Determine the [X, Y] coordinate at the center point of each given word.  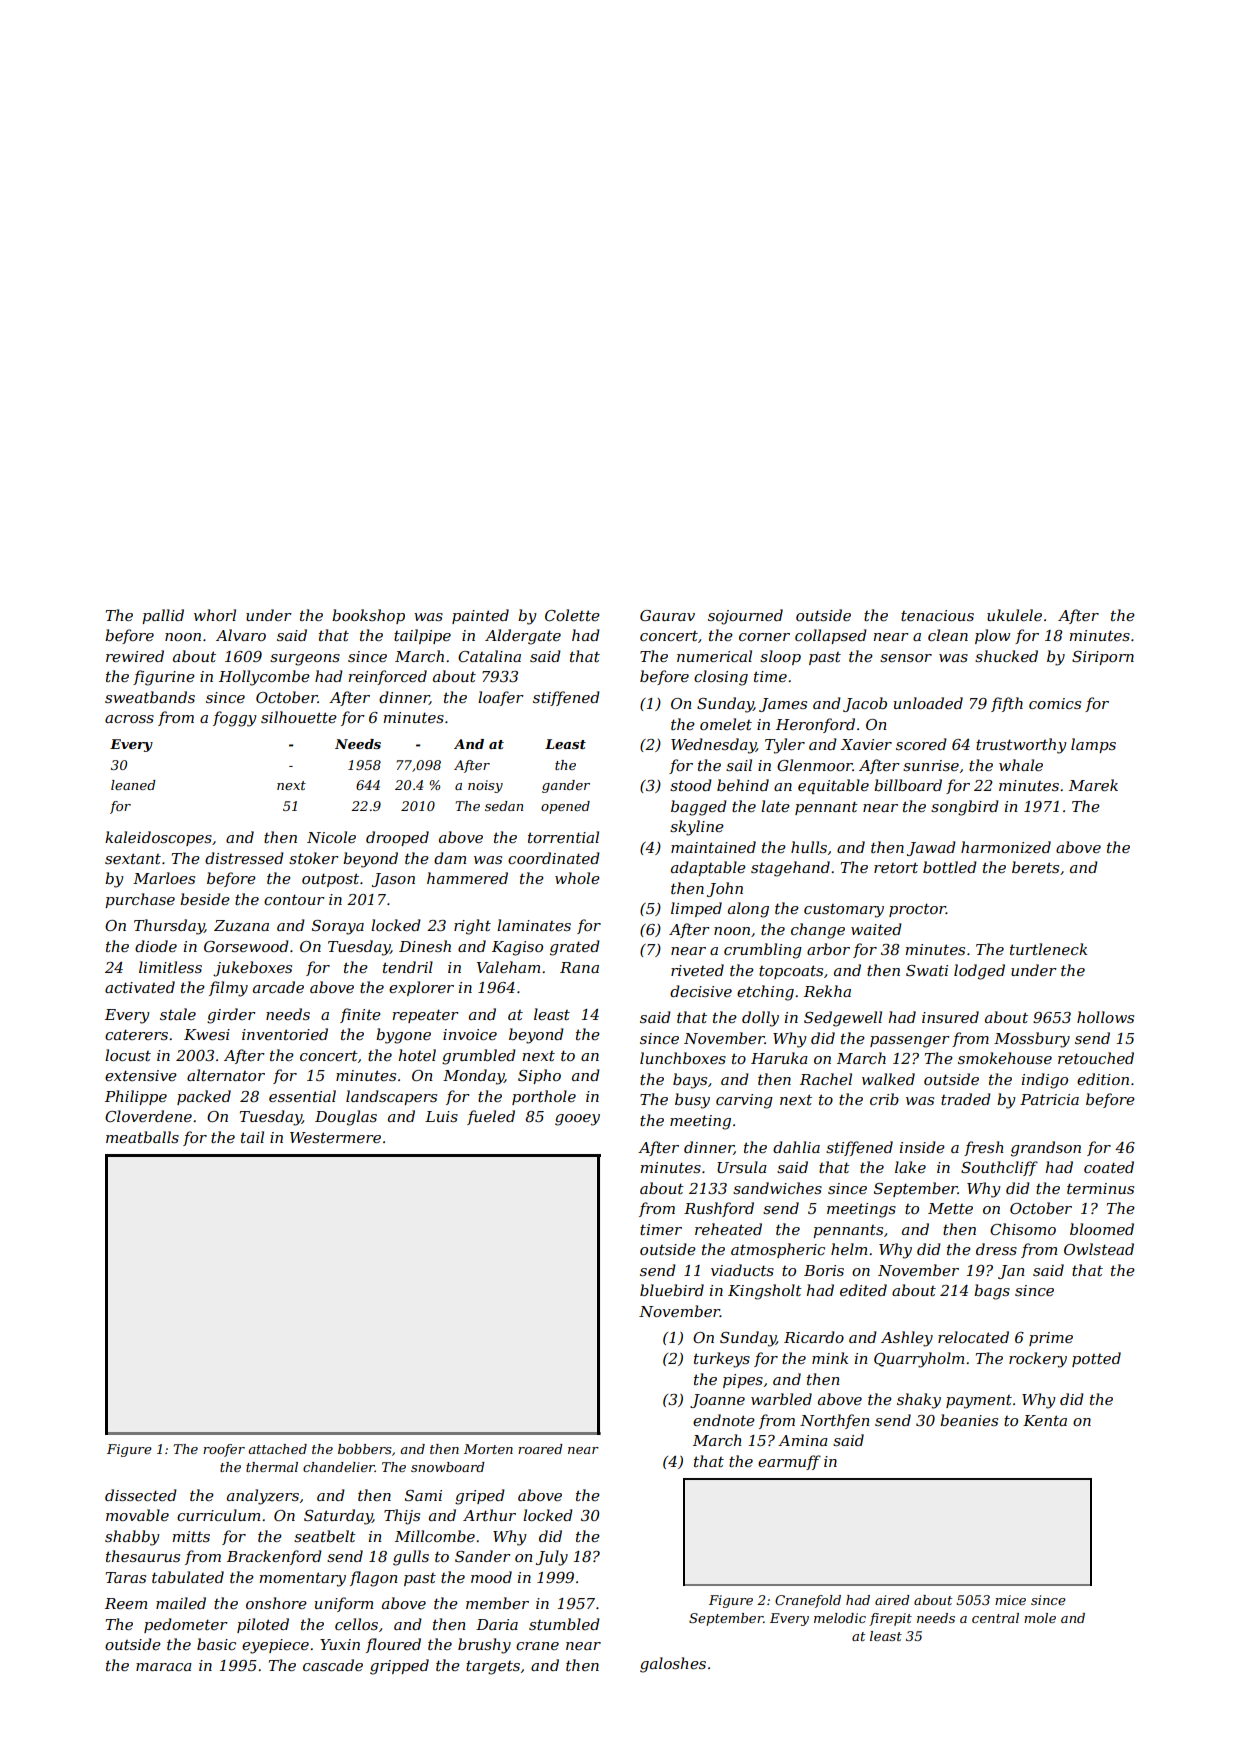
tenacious [937, 615]
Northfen [835, 1421]
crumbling [763, 951]
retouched [1096, 1058]
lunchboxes [683, 1058]
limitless [170, 967]
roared [540, 1449]
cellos [356, 1624]
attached [277, 1449]
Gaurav [667, 615]
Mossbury [1032, 1040]
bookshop [368, 616]
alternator [226, 1075]
